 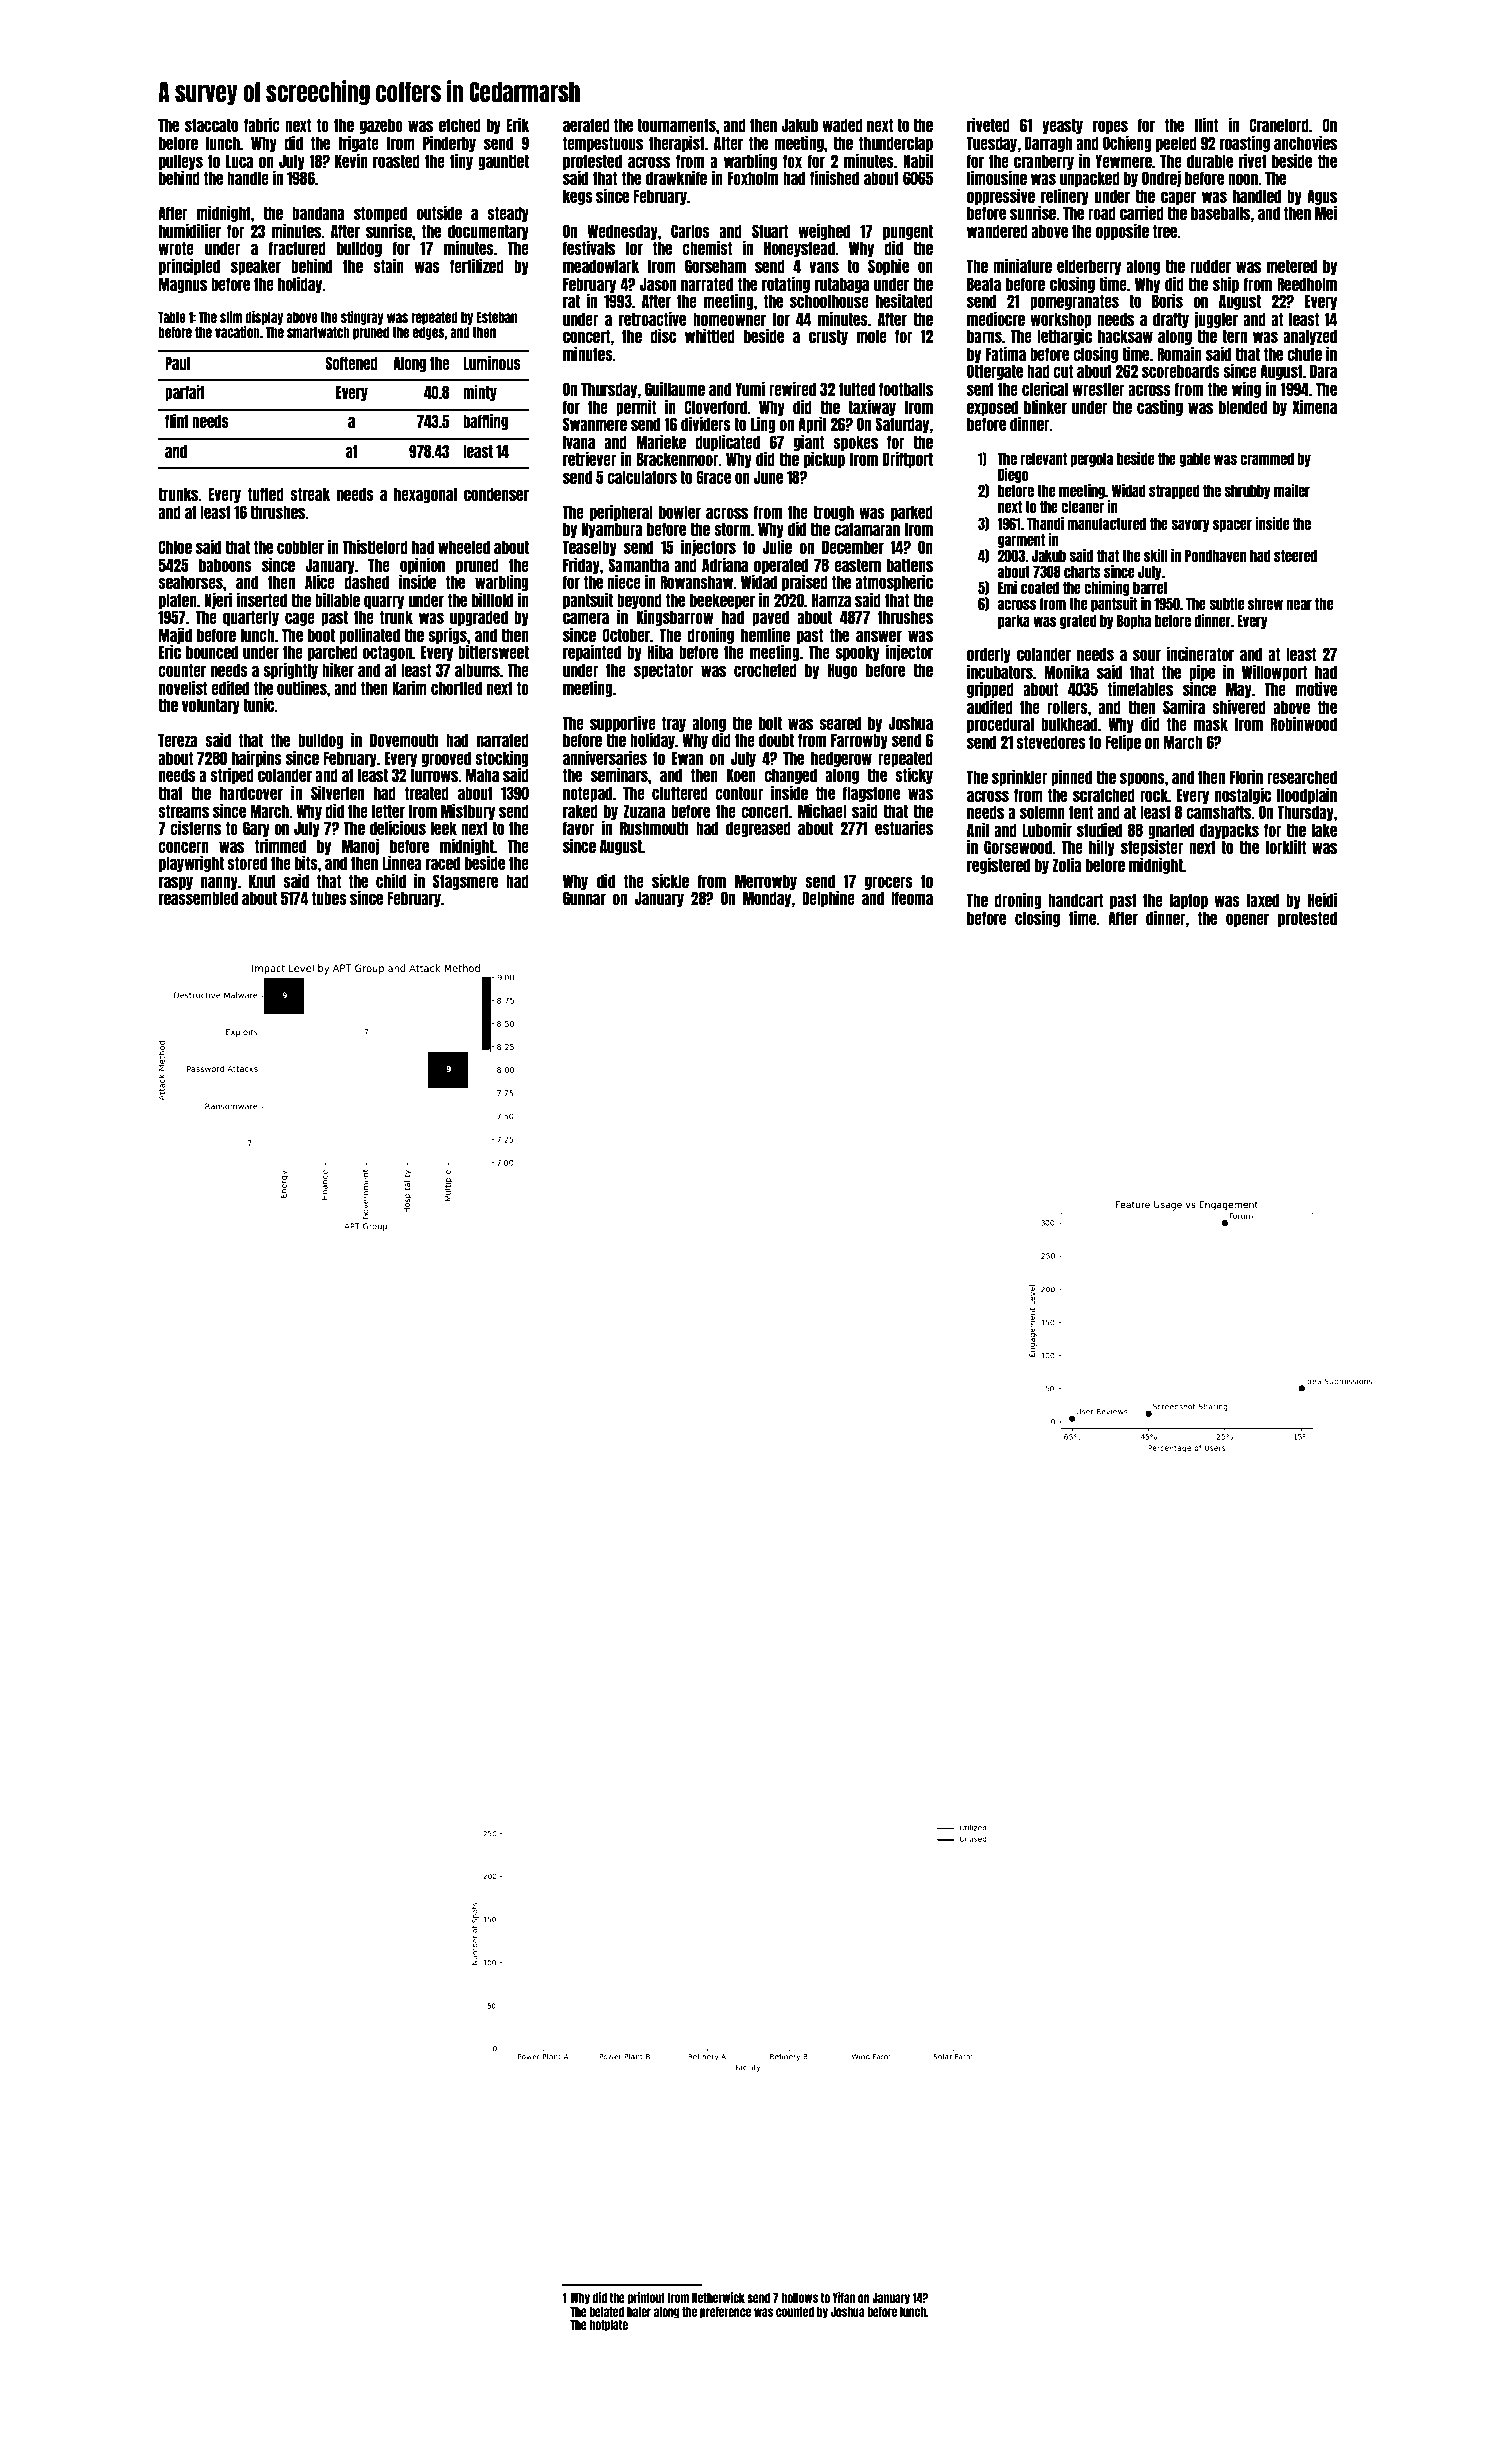 What do you see at coordinates (646, 2298) in the screenshot?
I see `printout` at bounding box center [646, 2298].
